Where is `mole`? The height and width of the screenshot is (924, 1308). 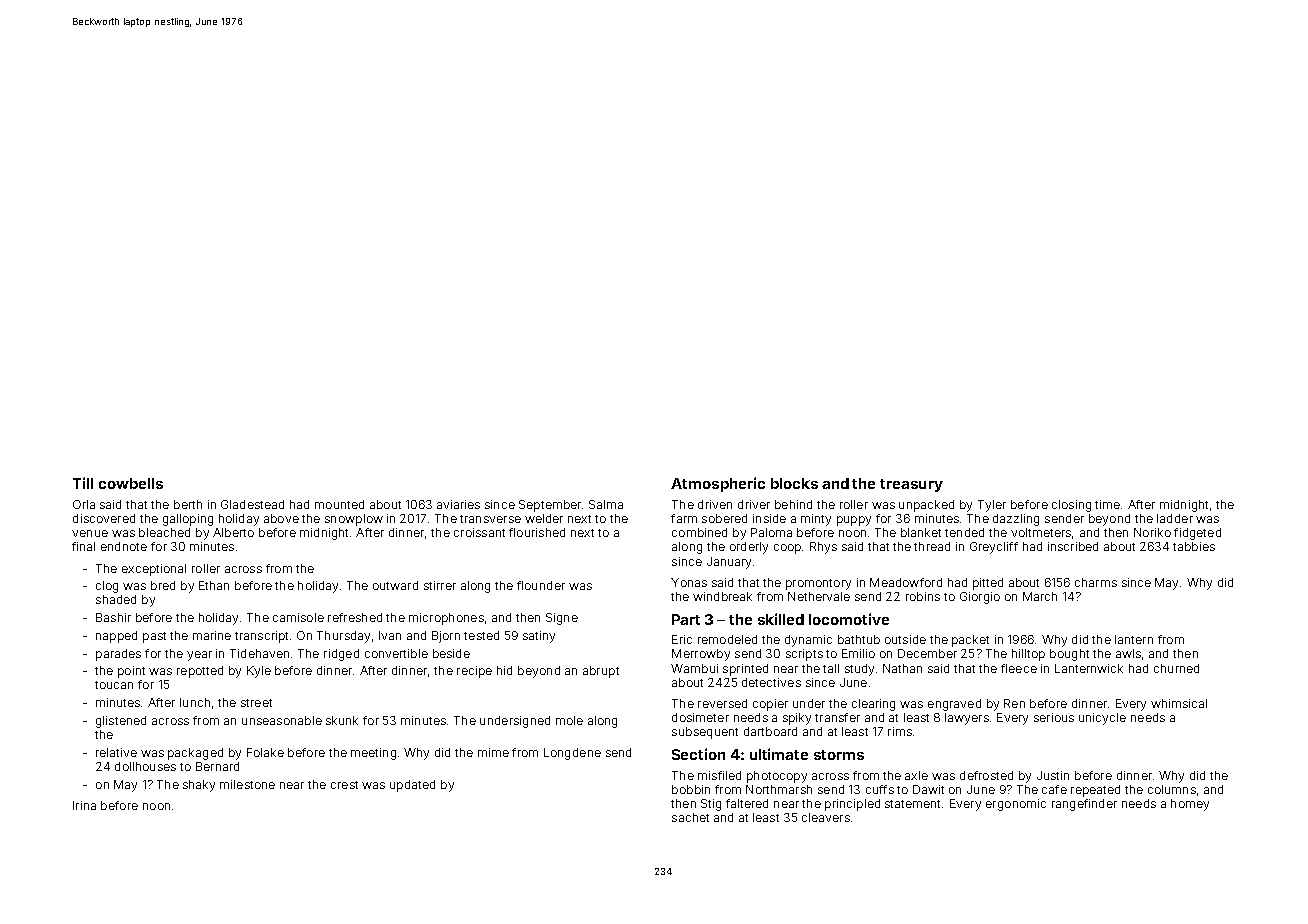 mole is located at coordinates (569, 720).
